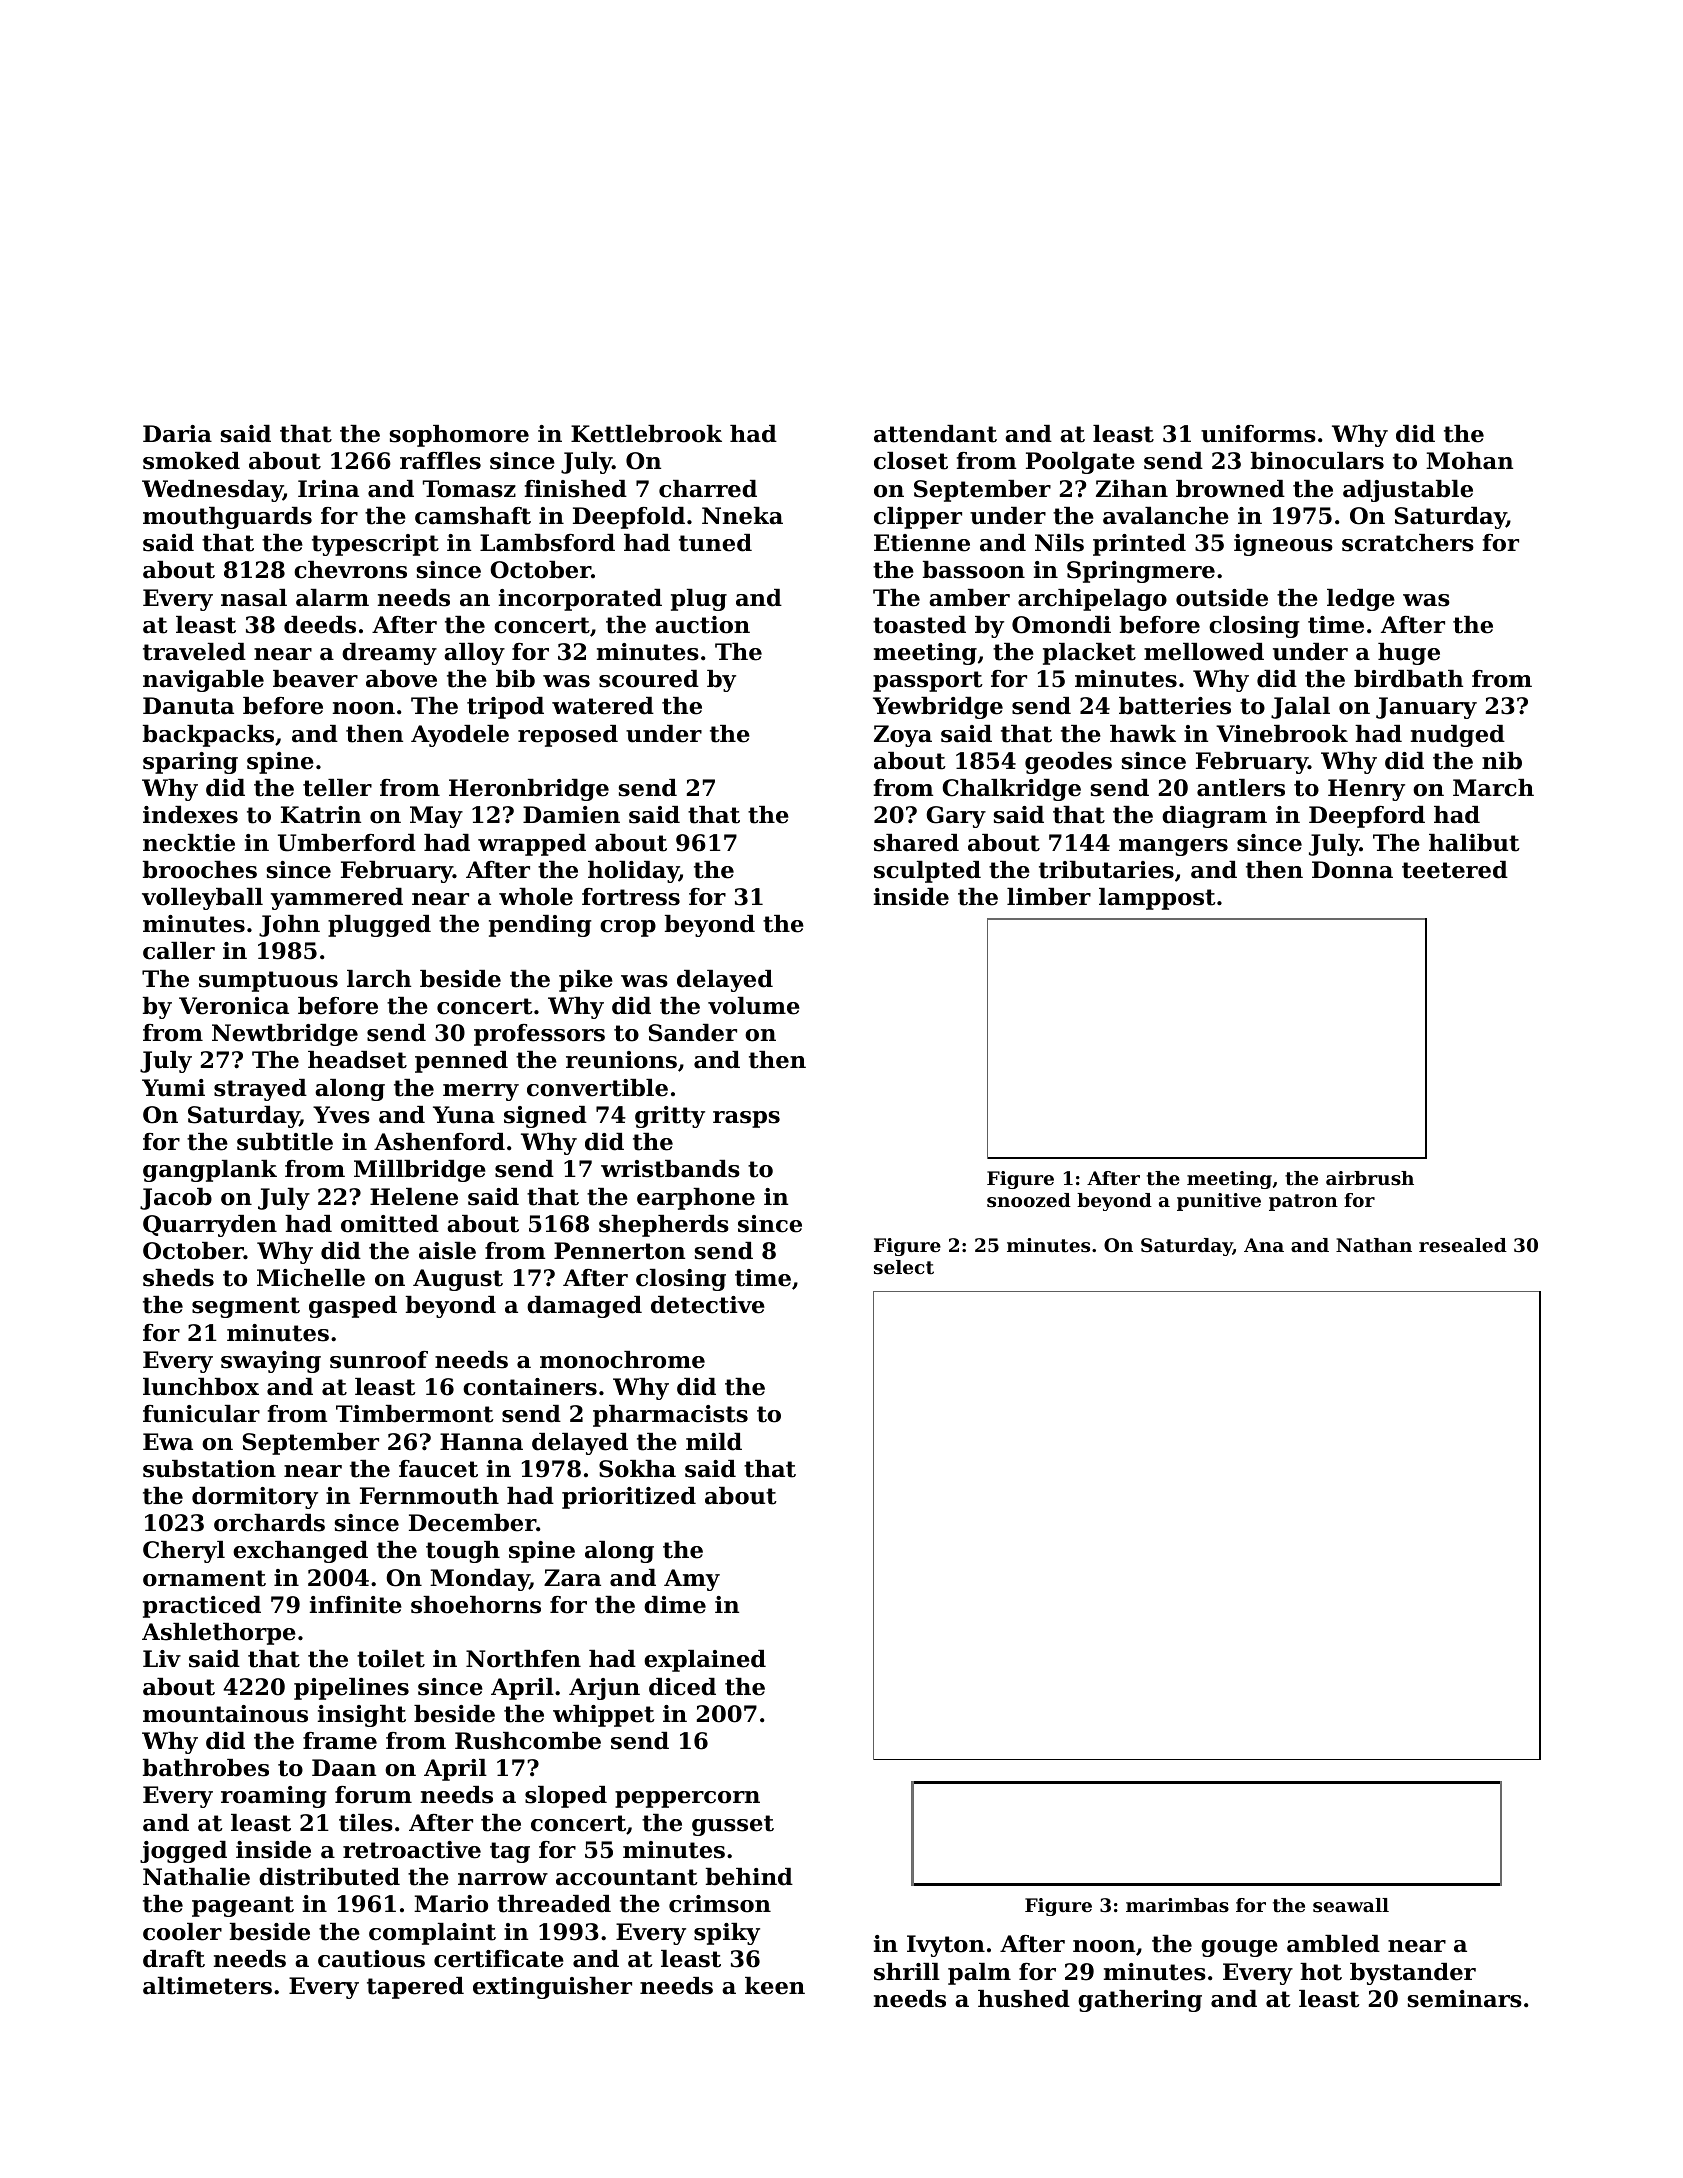  What do you see at coordinates (459, 436) in the image?
I see `sophomore` at bounding box center [459, 436].
